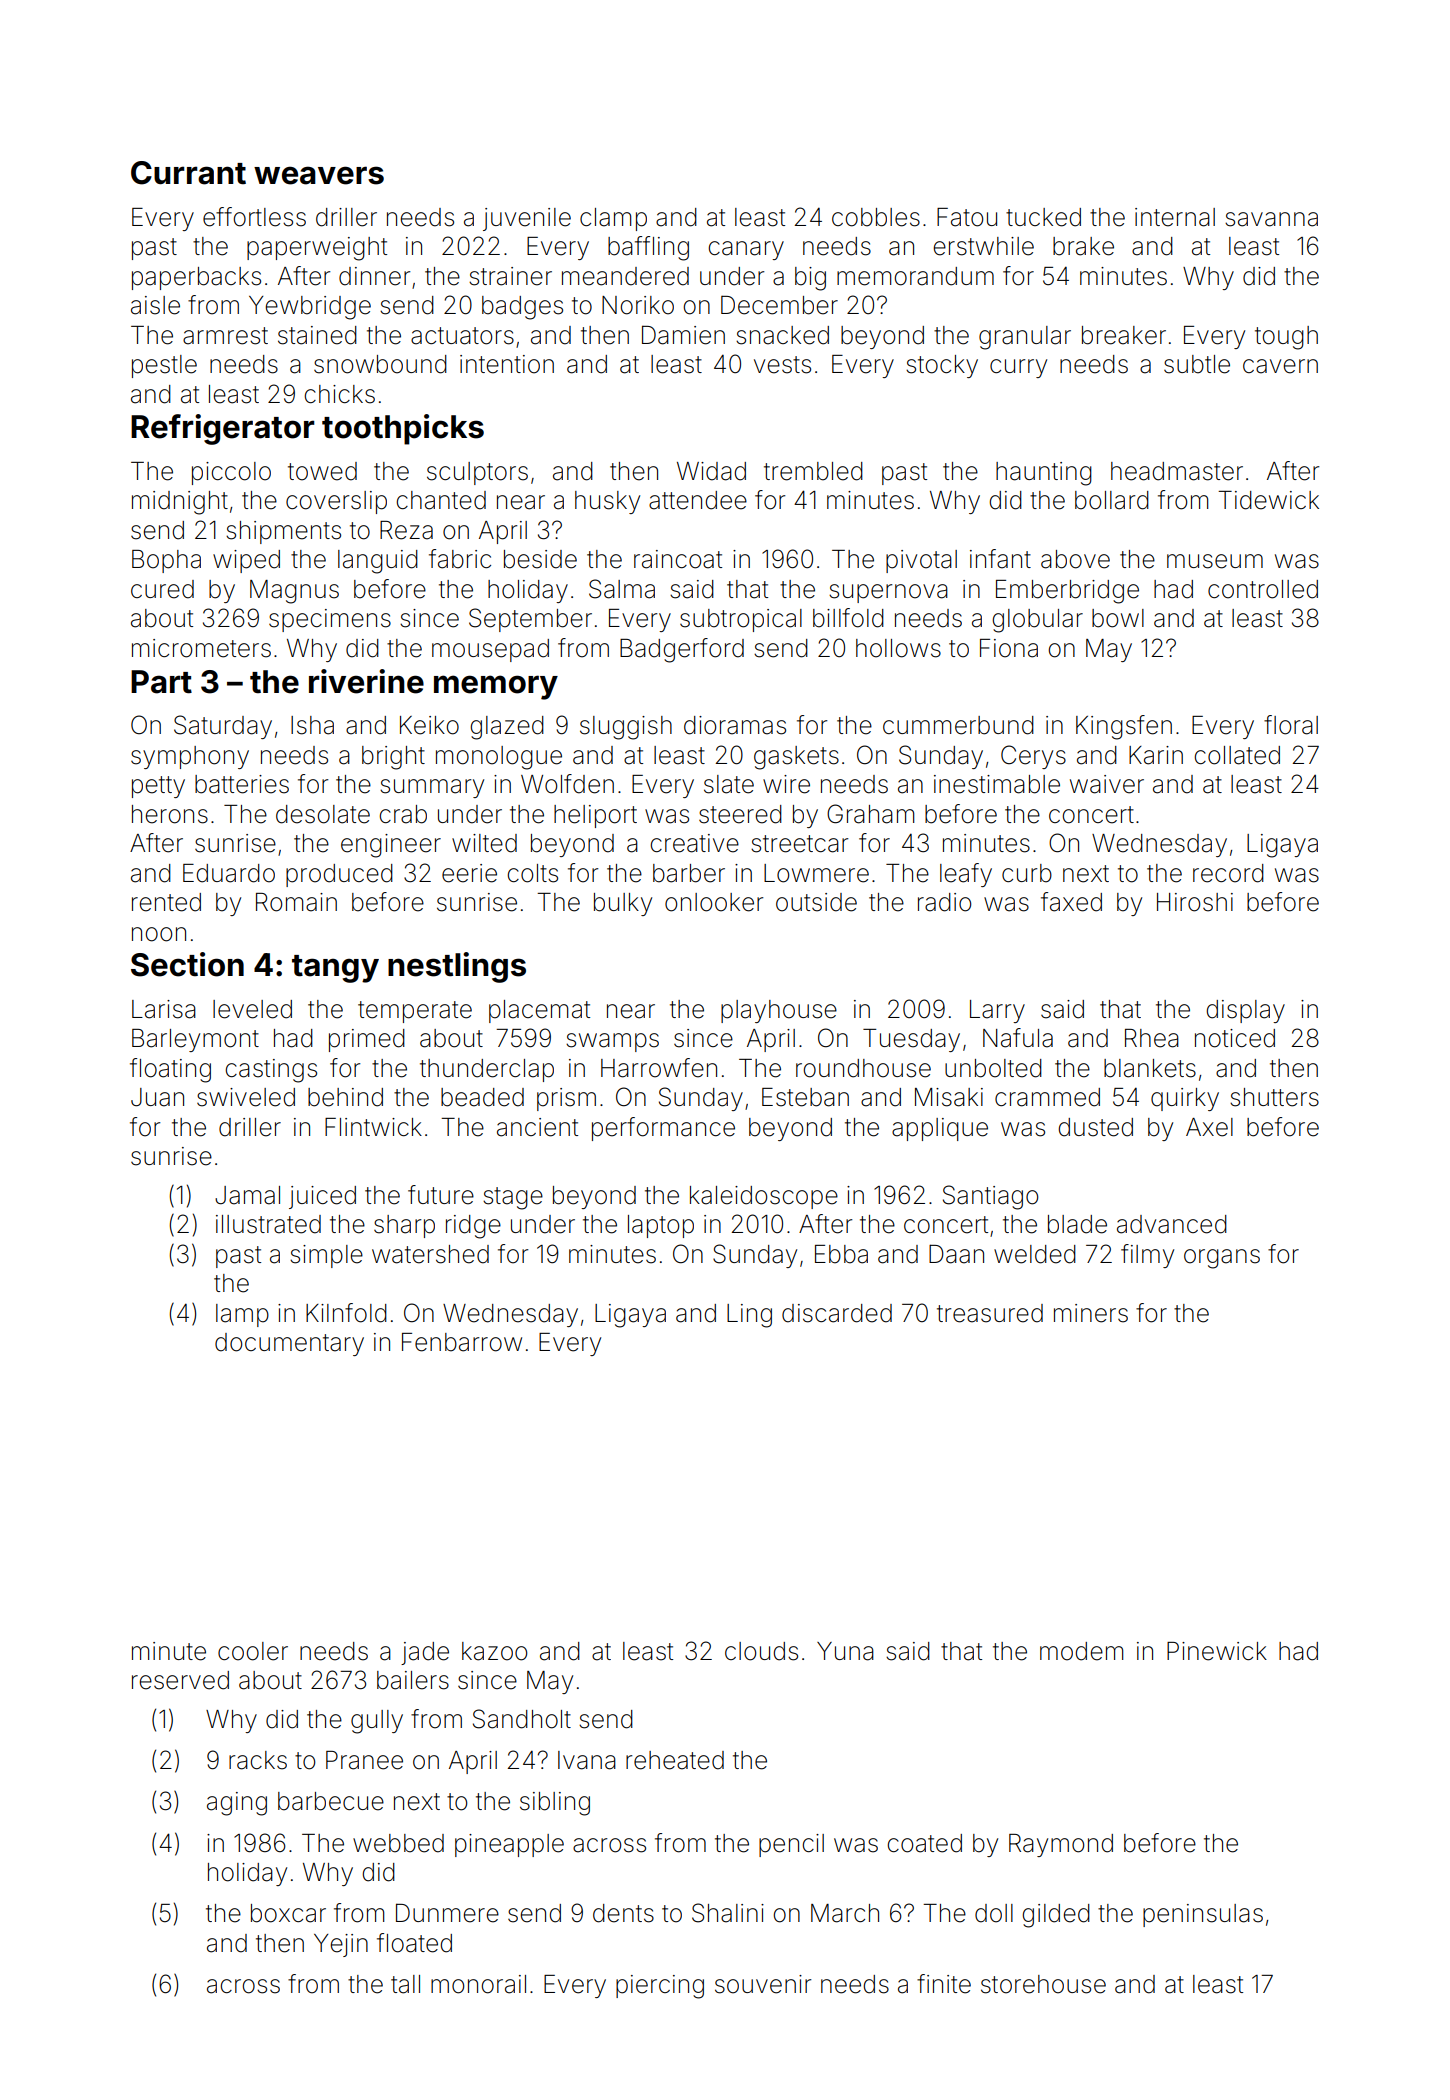 Image resolution: width=1450 pixels, height=2100 pixels. What do you see at coordinates (283, 532) in the screenshot?
I see `shipments` at bounding box center [283, 532].
